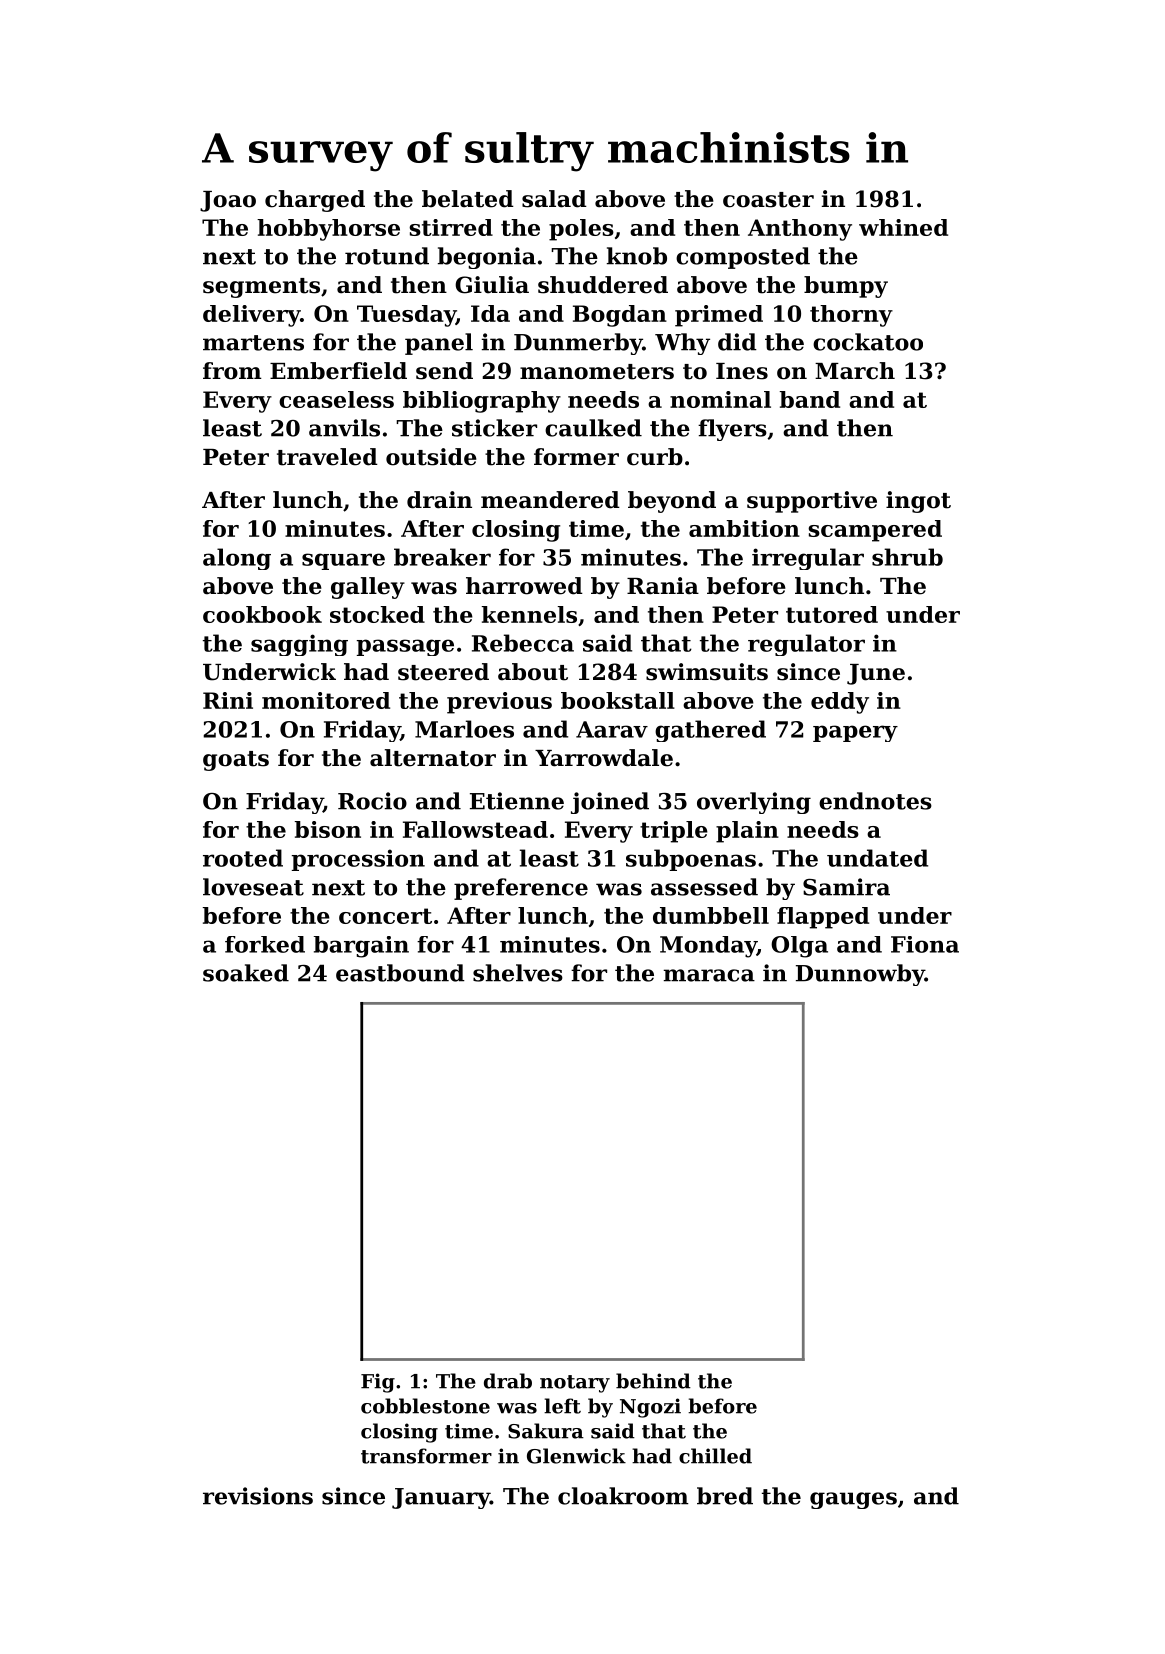  What do you see at coordinates (581, 230) in the screenshot?
I see `poles` at bounding box center [581, 230].
